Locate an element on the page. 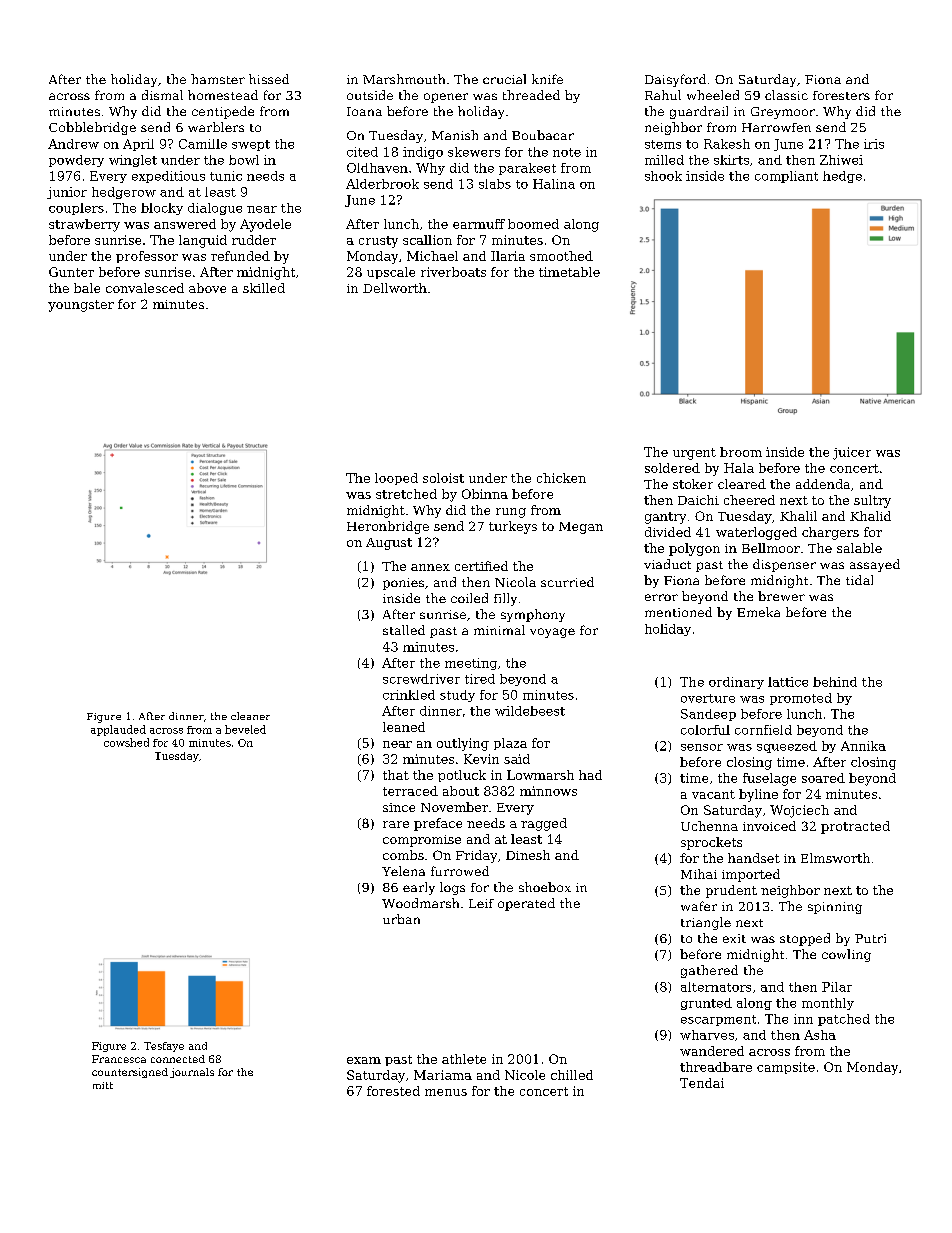 Image resolution: width=952 pixels, height=1233 pixels. opener is located at coordinates (446, 98).
